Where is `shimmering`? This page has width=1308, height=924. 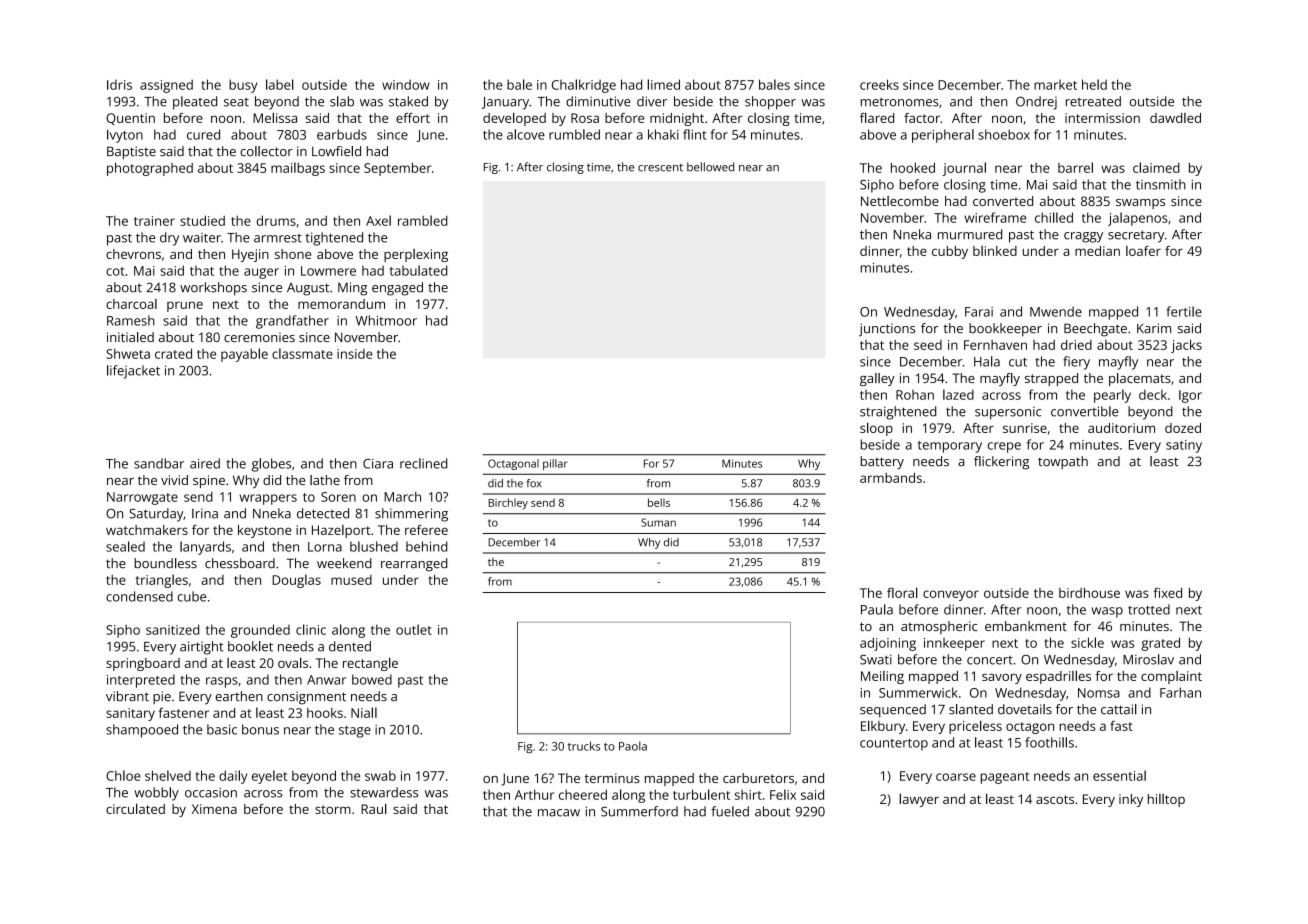
shimmering is located at coordinates (411, 515).
